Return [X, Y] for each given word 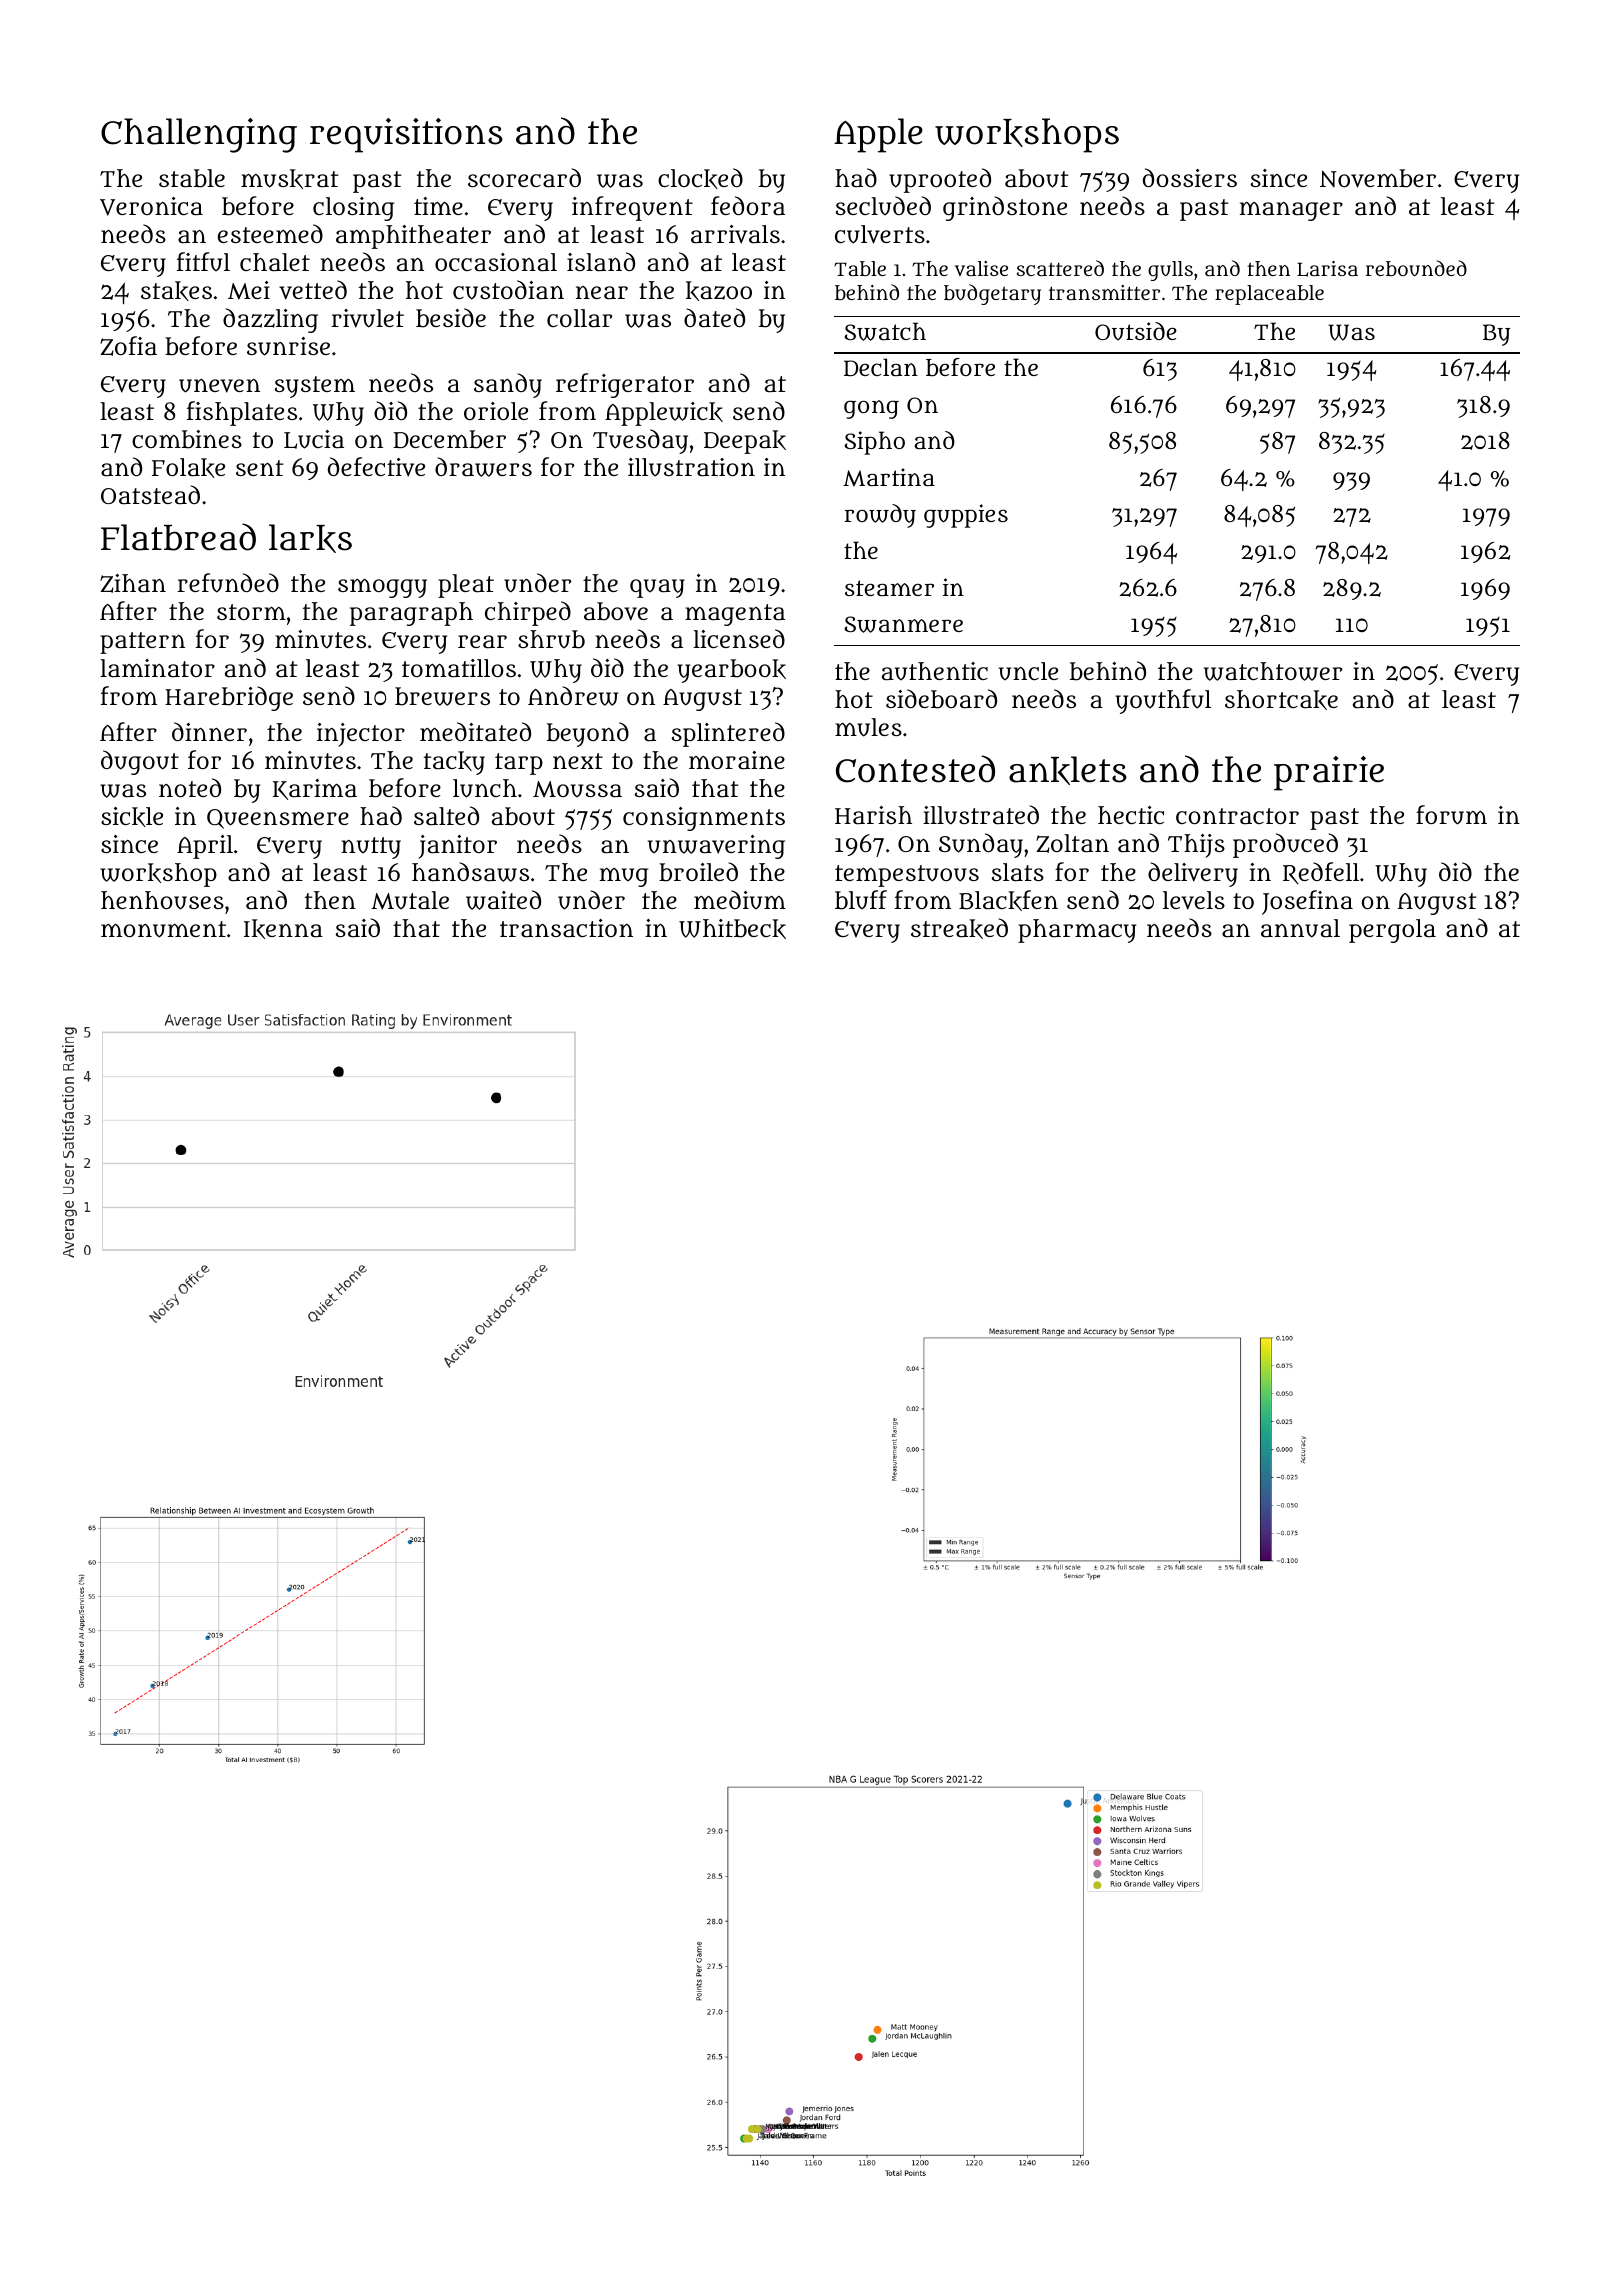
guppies [966, 516]
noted [190, 787]
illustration [691, 467]
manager [1291, 211]
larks [310, 538]
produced [1285, 845]
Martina [889, 477]
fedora [748, 205]
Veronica [151, 206]
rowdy [880, 516]
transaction [566, 928]
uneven [219, 386]
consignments [704, 819]
